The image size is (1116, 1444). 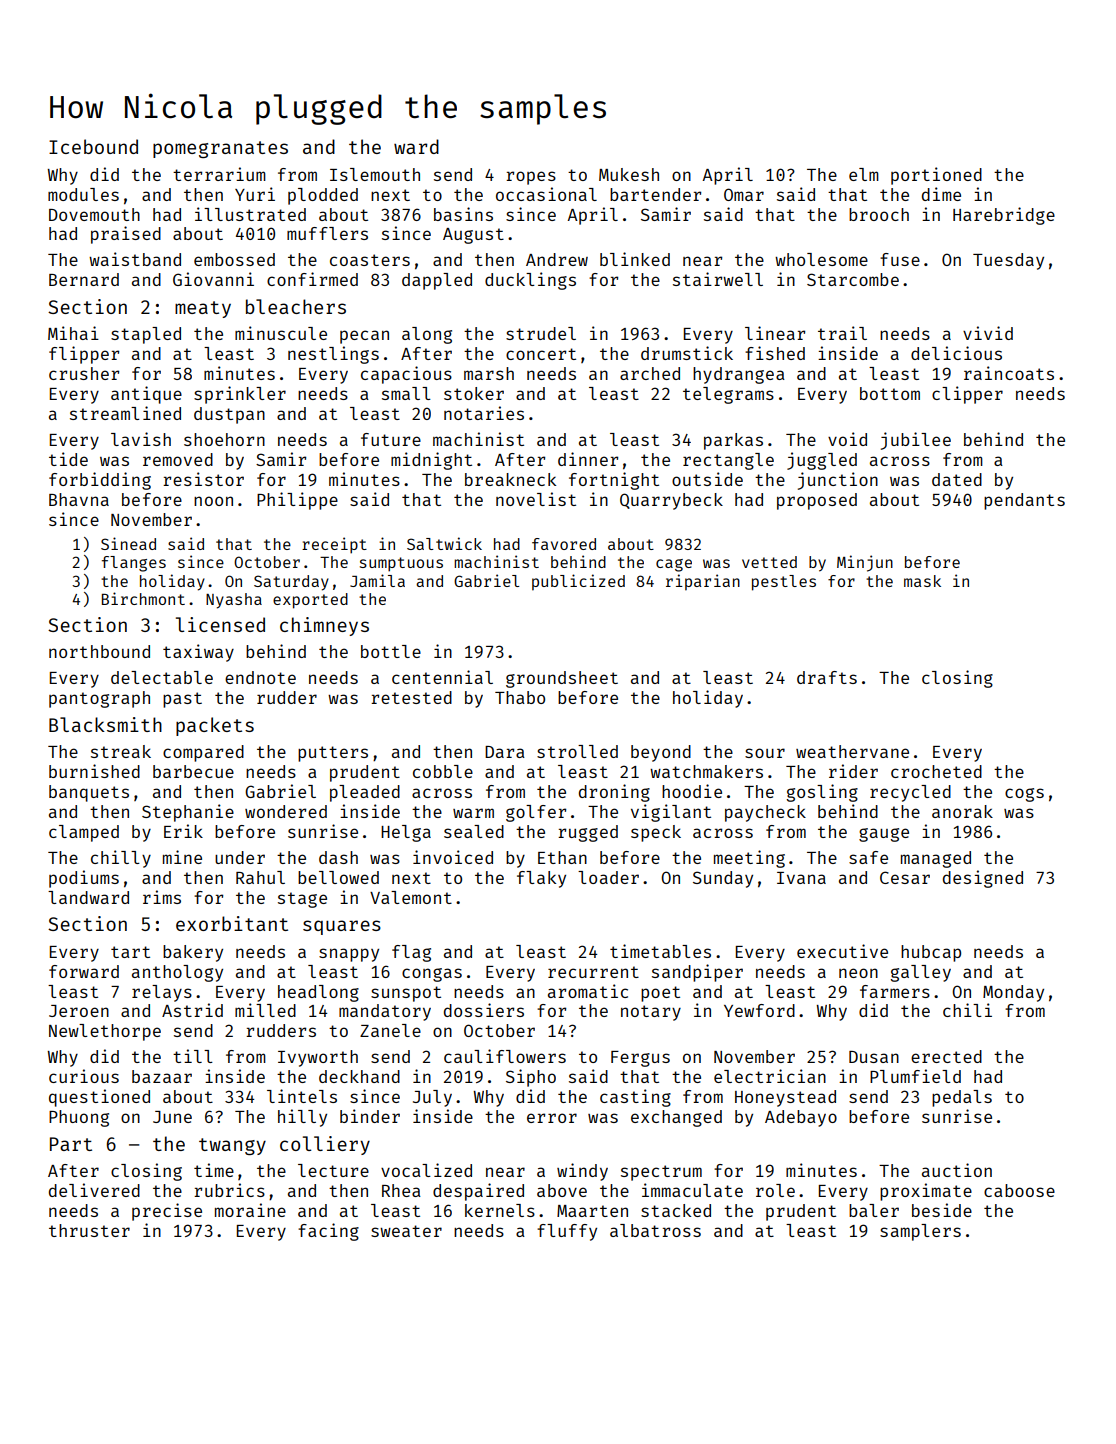 What do you see at coordinates (265, 1010) in the image?
I see `milled` at bounding box center [265, 1010].
